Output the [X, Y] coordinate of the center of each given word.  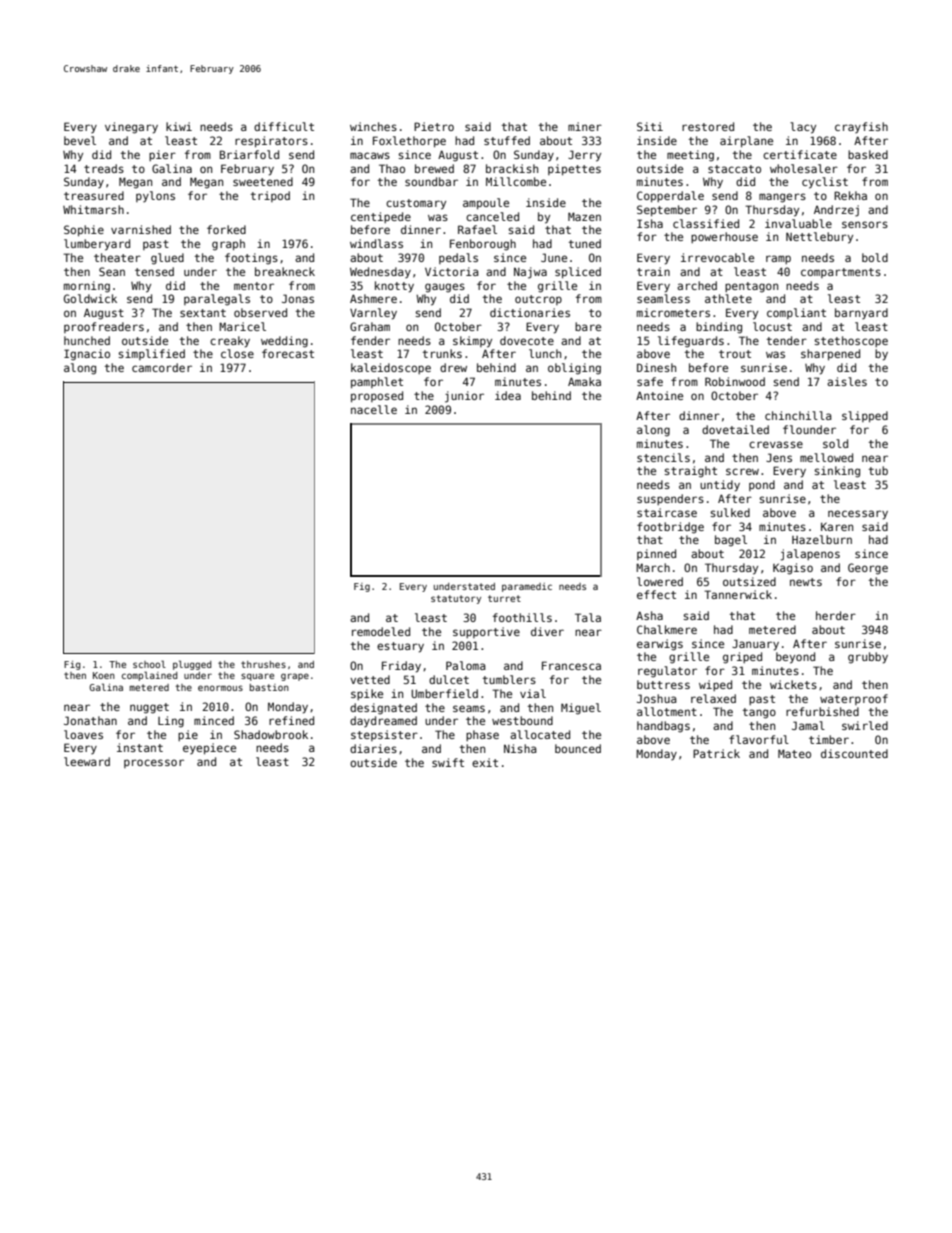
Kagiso [793, 569]
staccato [734, 169]
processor [154, 763]
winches [373, 126]
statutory [456, 599]
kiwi [179, 126]
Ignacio [87, 355]
